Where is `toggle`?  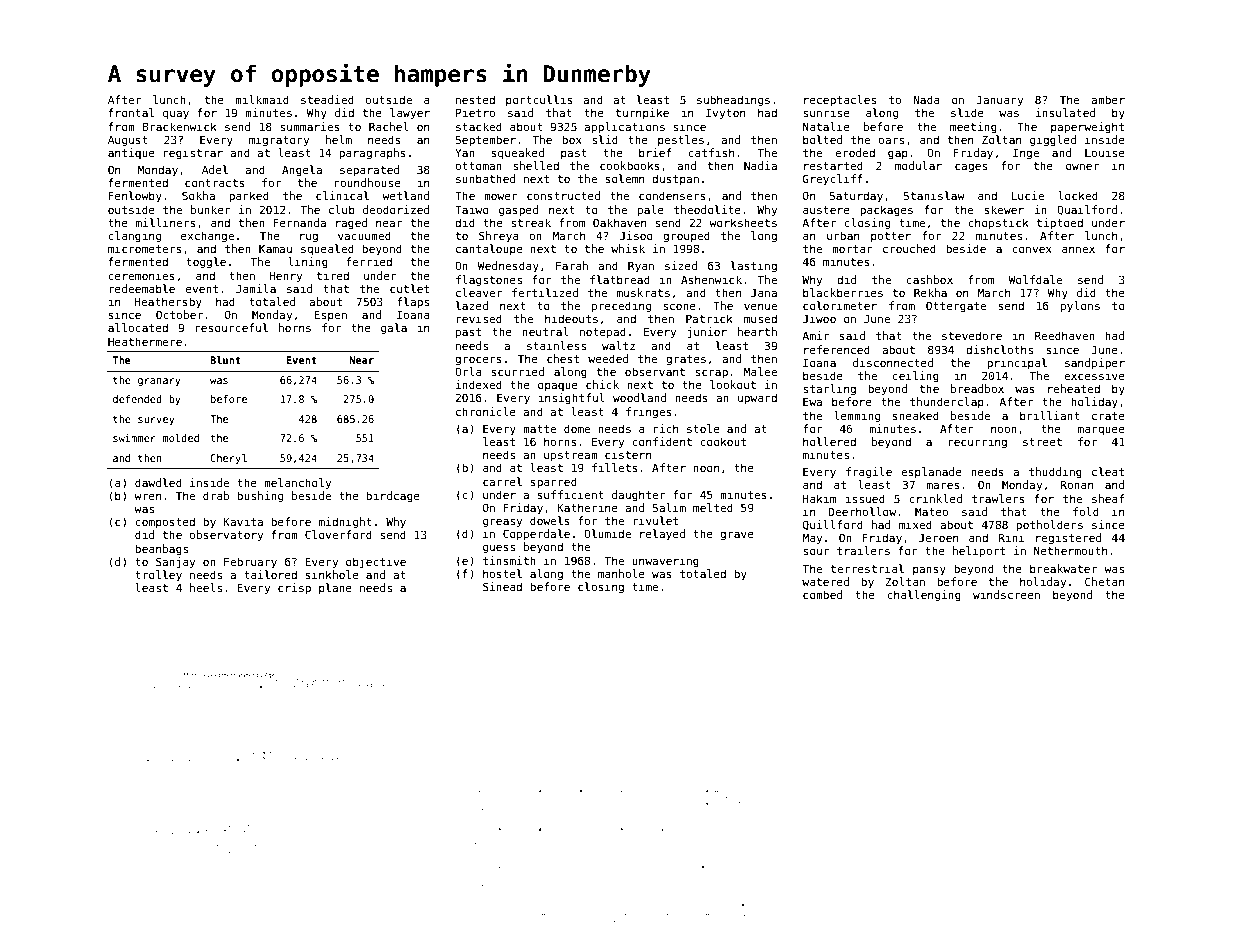
toggle is located at coordinates (206, 263).
